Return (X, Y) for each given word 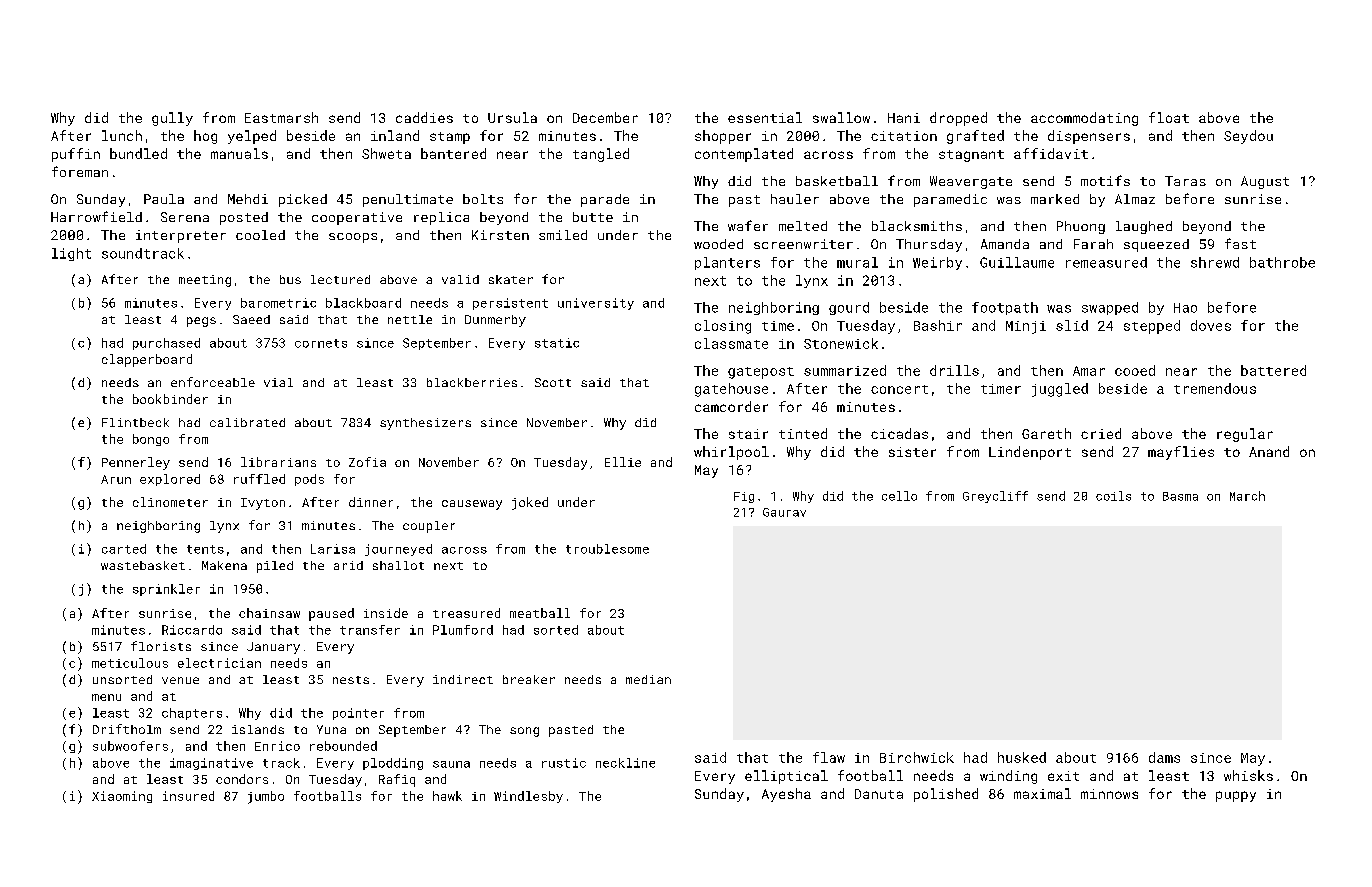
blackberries (472, 382)
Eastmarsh (281, 117)
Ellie (623, 462)
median (648, 679)
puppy (1236, 796)
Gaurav (784, 512)
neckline (625, 763)
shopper (723, 137)
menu (106, 697)
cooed (1135, 370)
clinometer (170, 502)
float (1169, 117)
